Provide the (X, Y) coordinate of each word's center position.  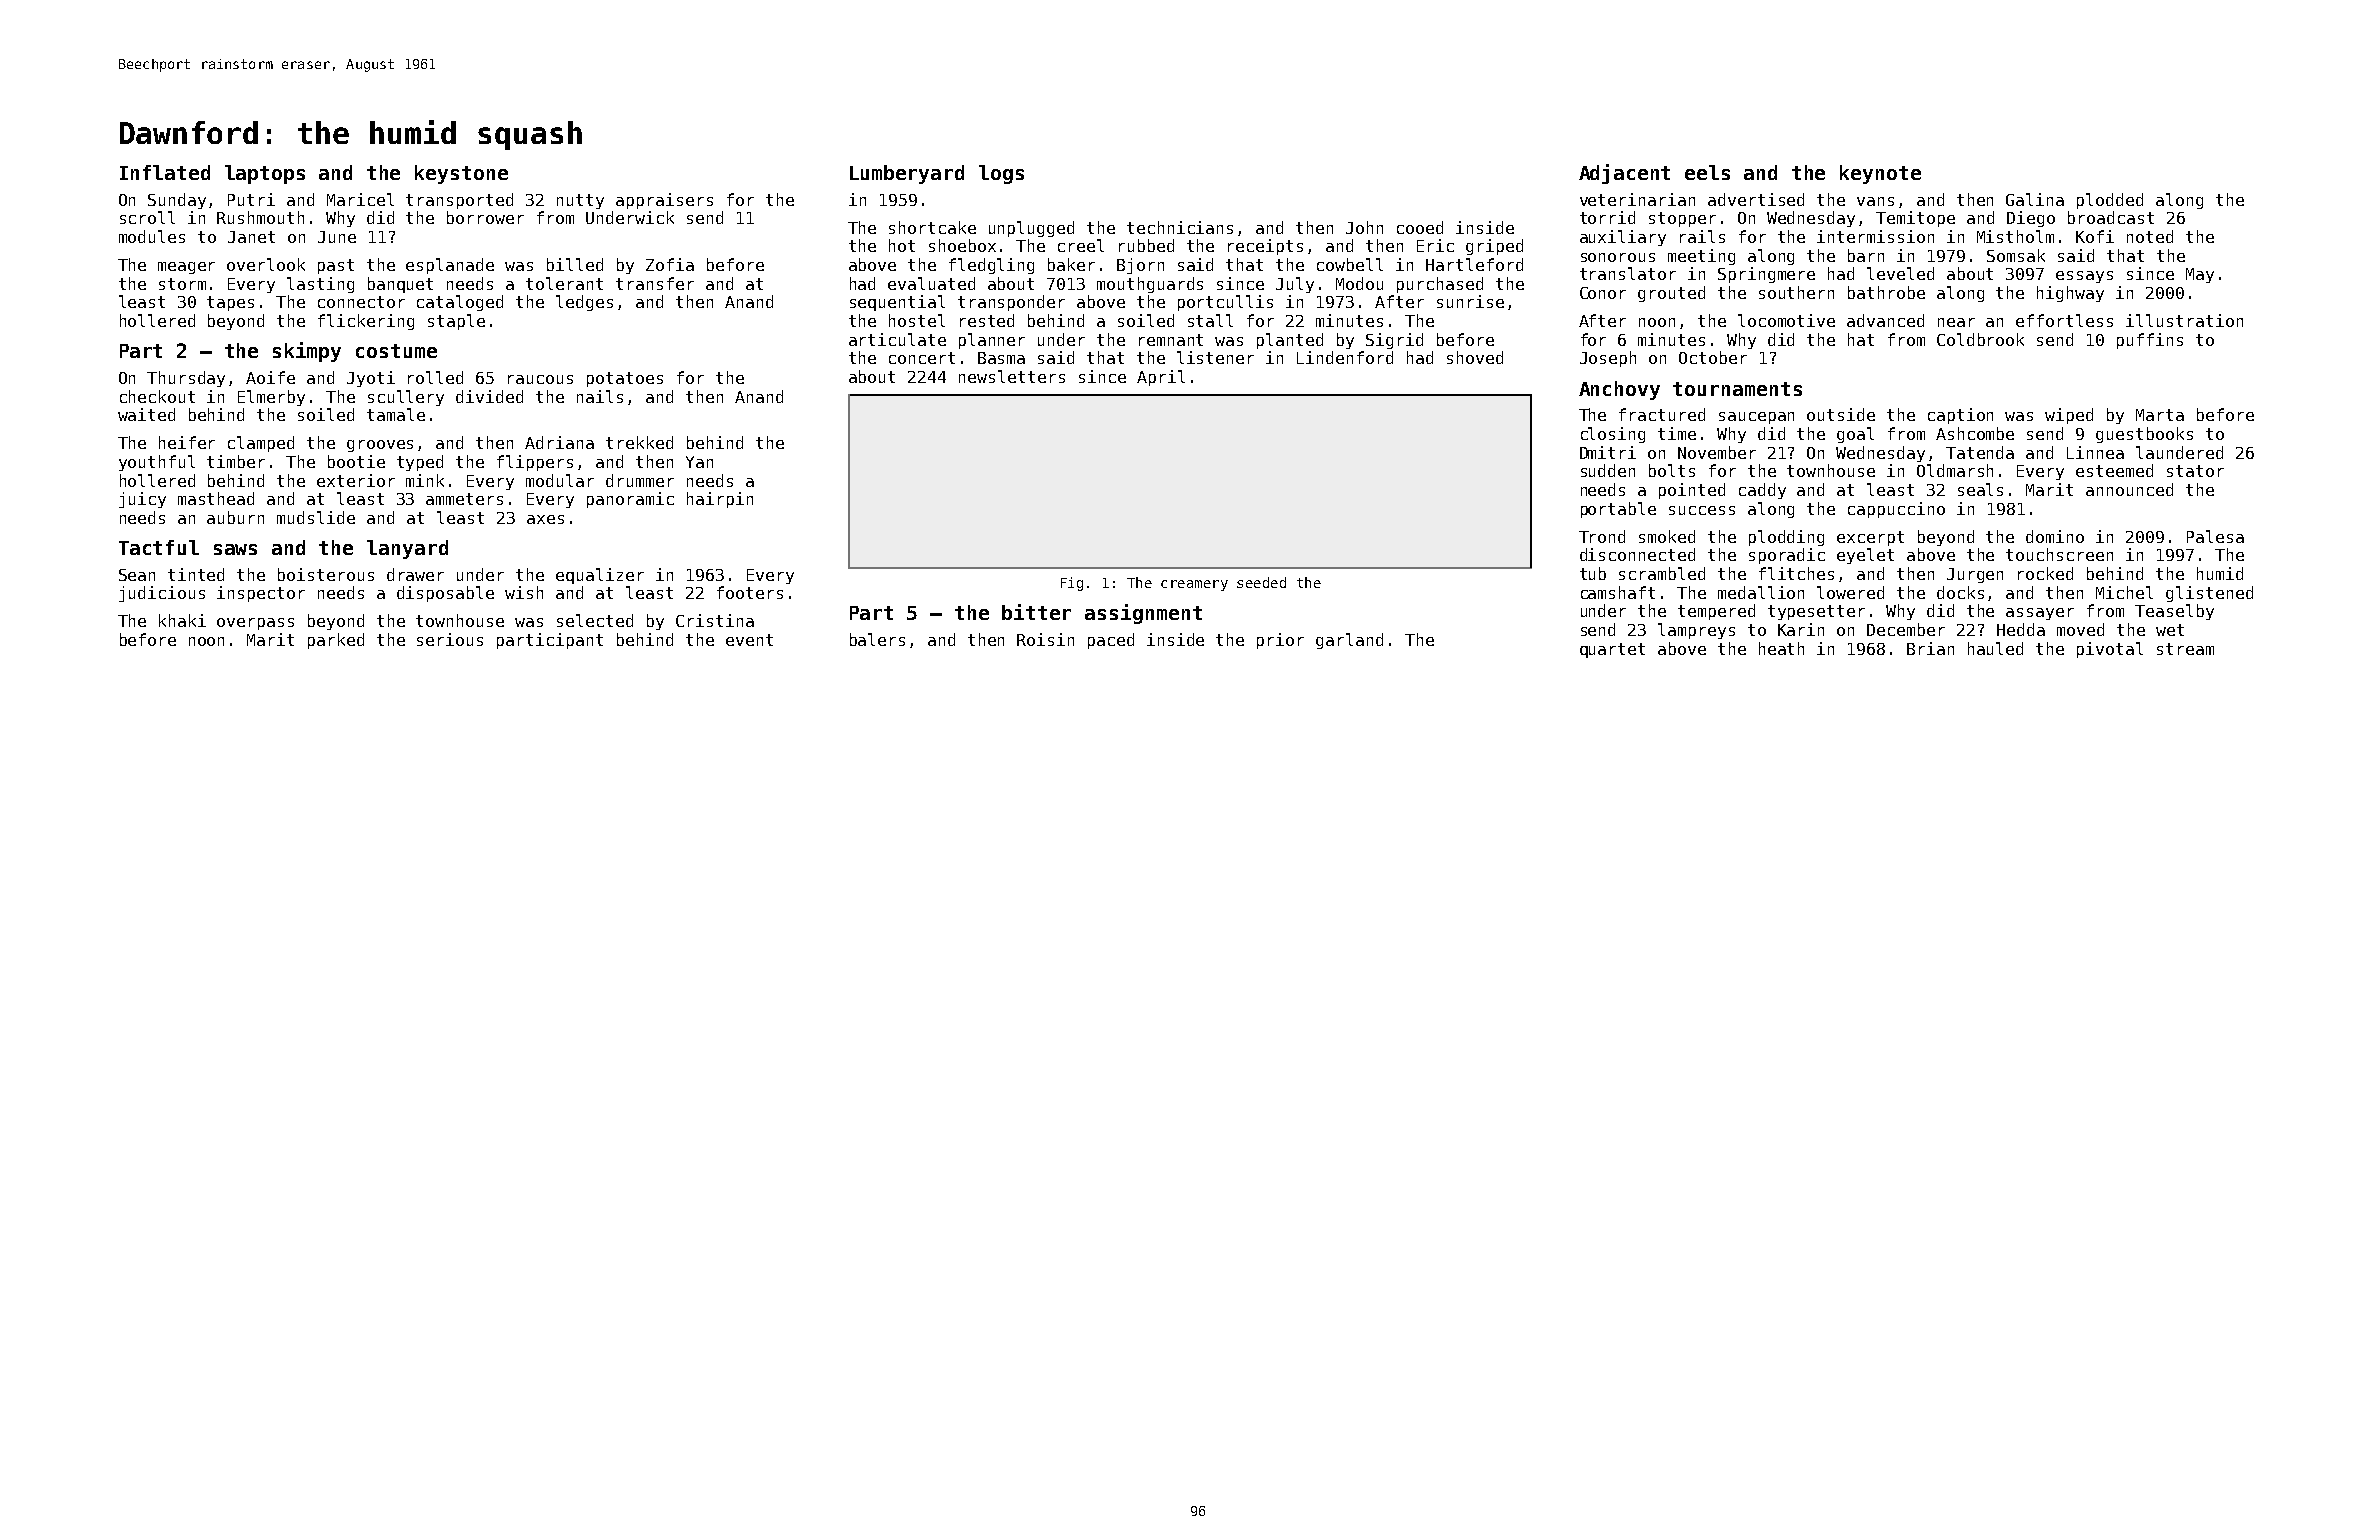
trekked (639, 442)
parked (336, 641)
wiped (2069, 416)
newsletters (1012, 376)
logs (1001, 174)
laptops (265, 174)
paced (1111, 641)
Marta (2160, 415)
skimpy (307, 352)
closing (1613, 435)
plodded (2110, 201)
